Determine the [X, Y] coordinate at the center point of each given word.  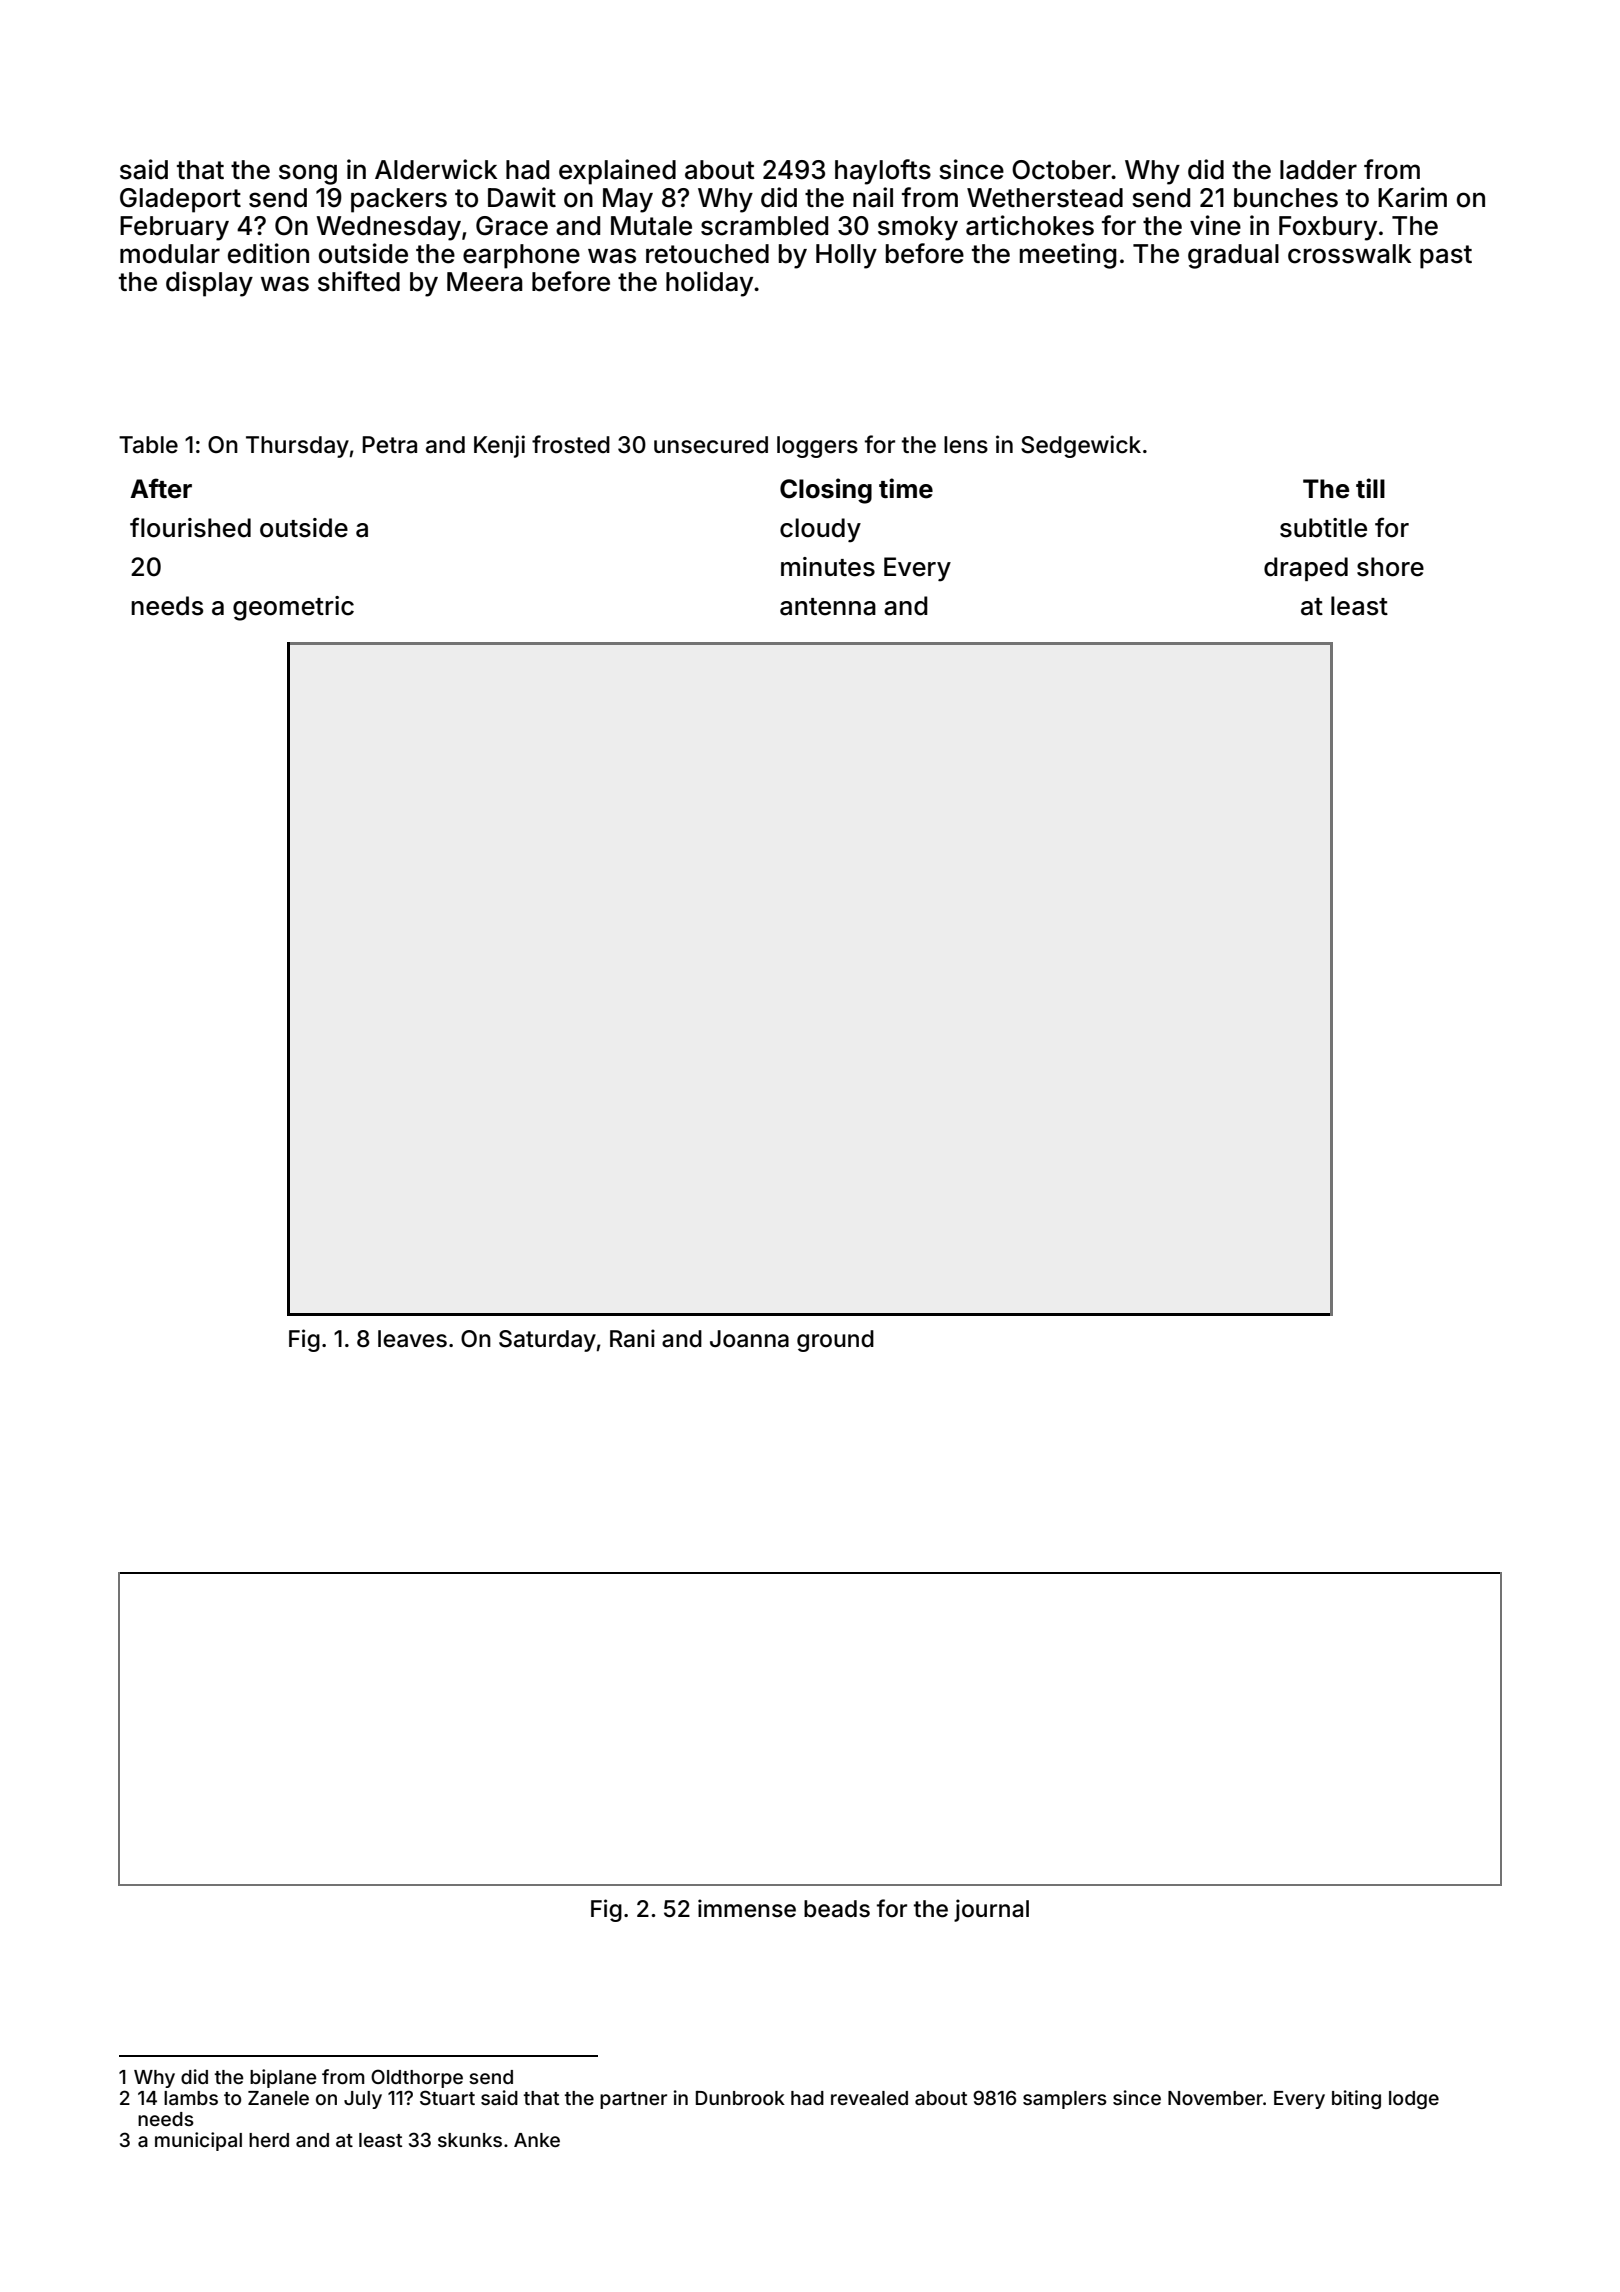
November [1215, 2098]
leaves [412, 1339]
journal [991, 1910]
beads [837, 1909]
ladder [1318, 170]
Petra [390, 445]
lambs [191, 2098]
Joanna [749, 1339]
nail [873, 197]
